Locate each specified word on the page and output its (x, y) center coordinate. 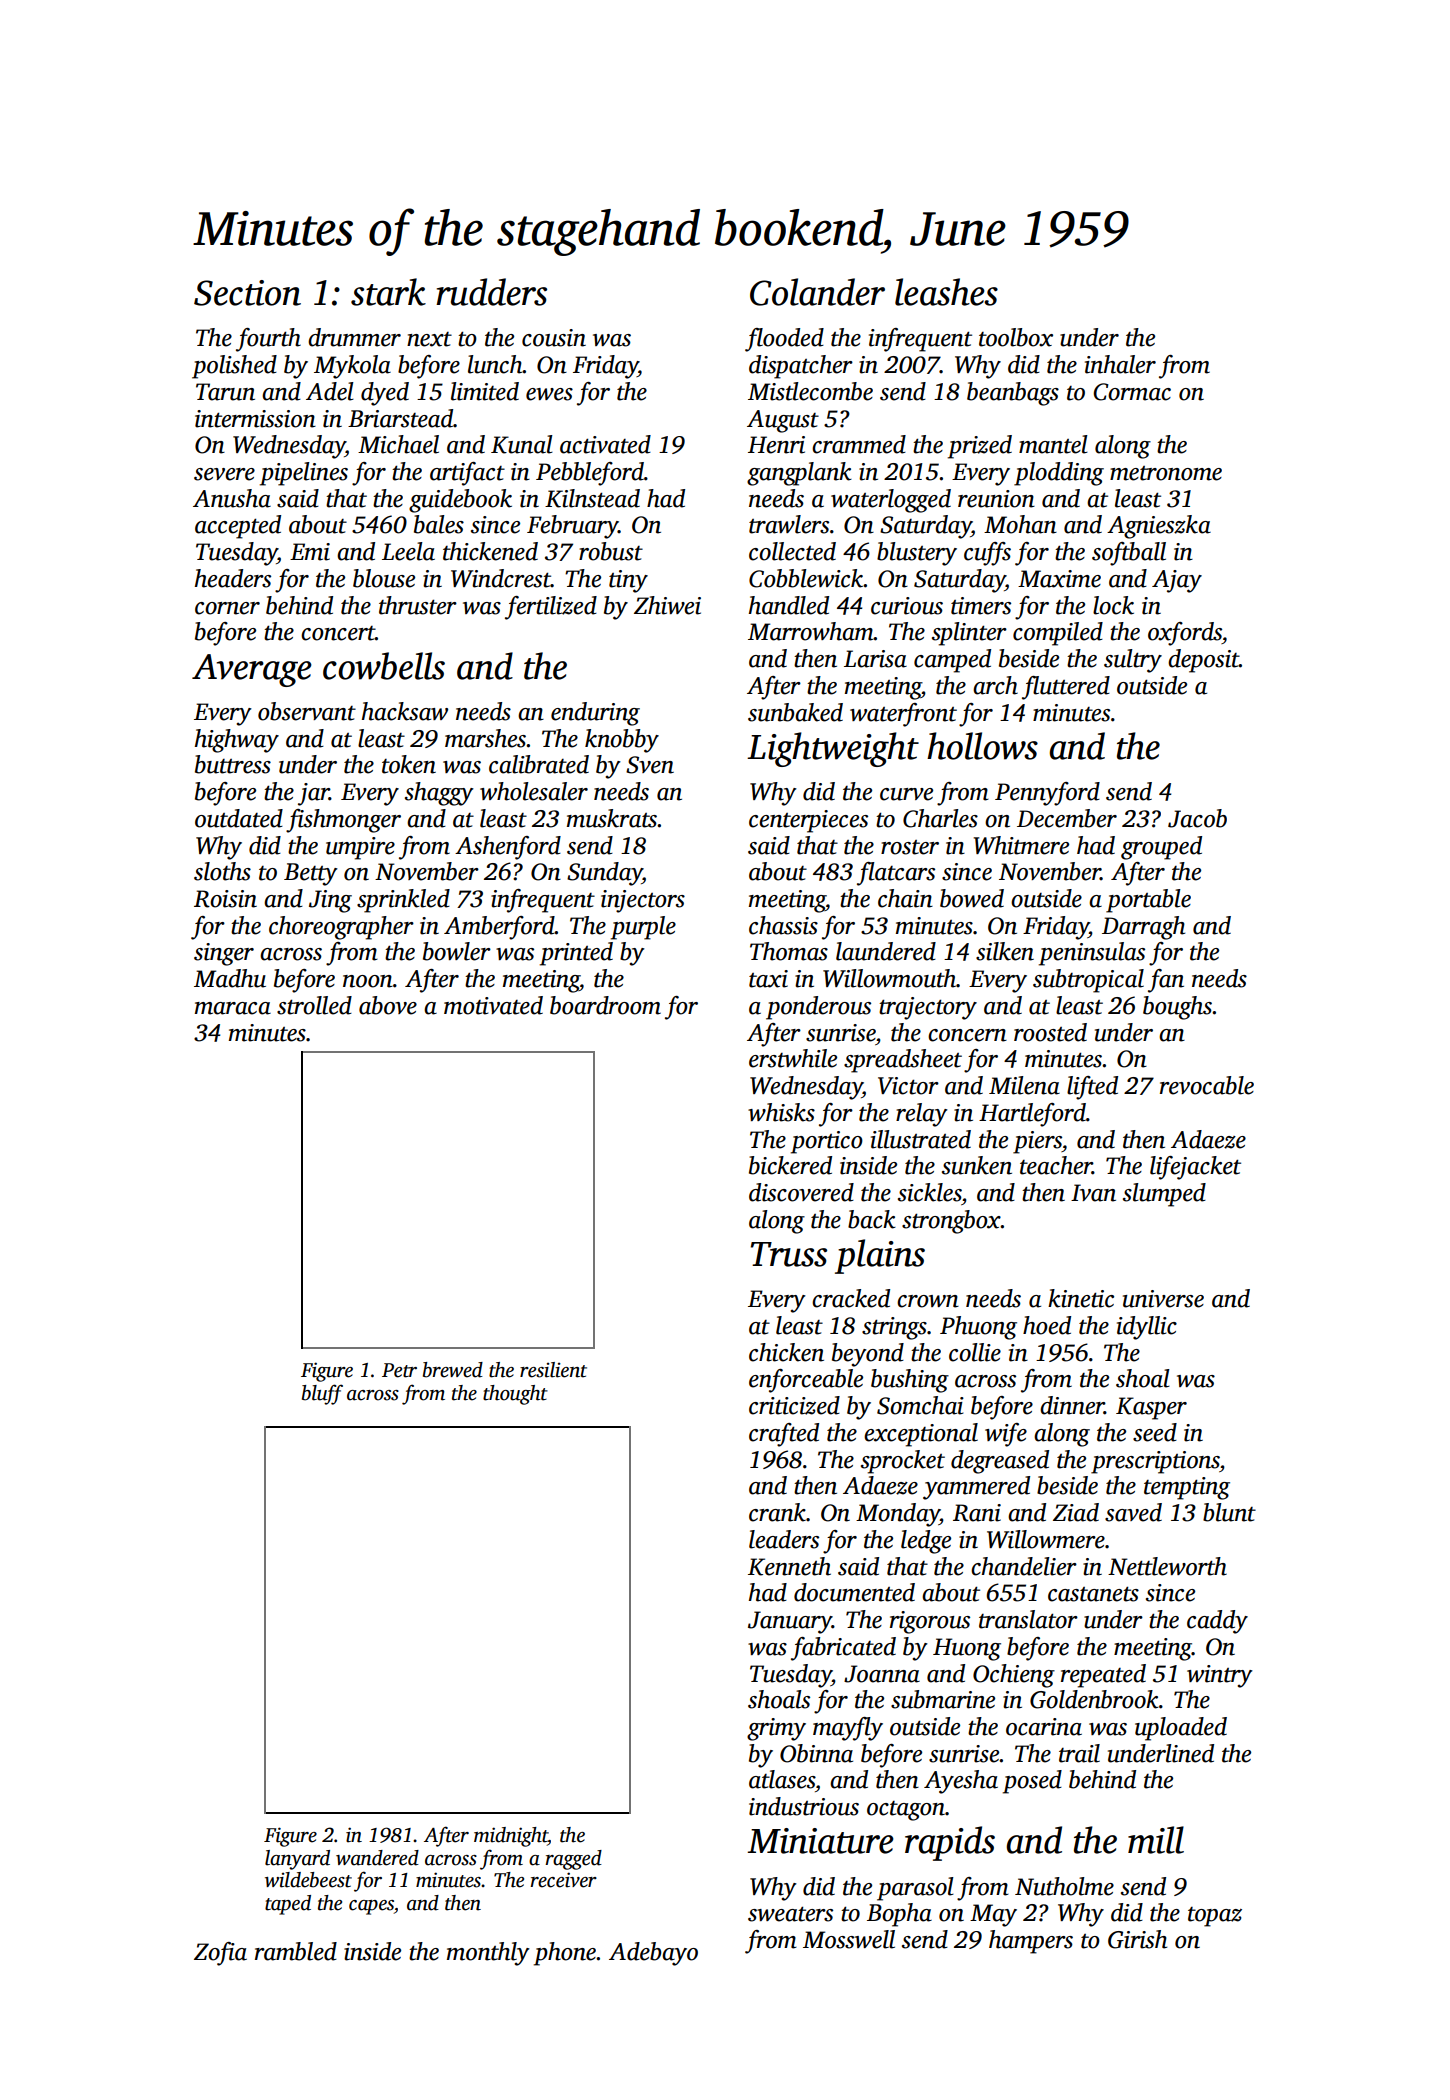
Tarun (225, 392)
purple (643, 928)
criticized (794, 1405)
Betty (311, 874)
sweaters (790, 1914)
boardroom (605, 1005)
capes (371, 1907)
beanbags (1013, 394)
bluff (322, 1394)
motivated (493, 1005)
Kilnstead (592, 498)
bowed (972, 898)
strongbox (951, 1222)
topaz (1215, 1917)
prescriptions (1155, 1462)
